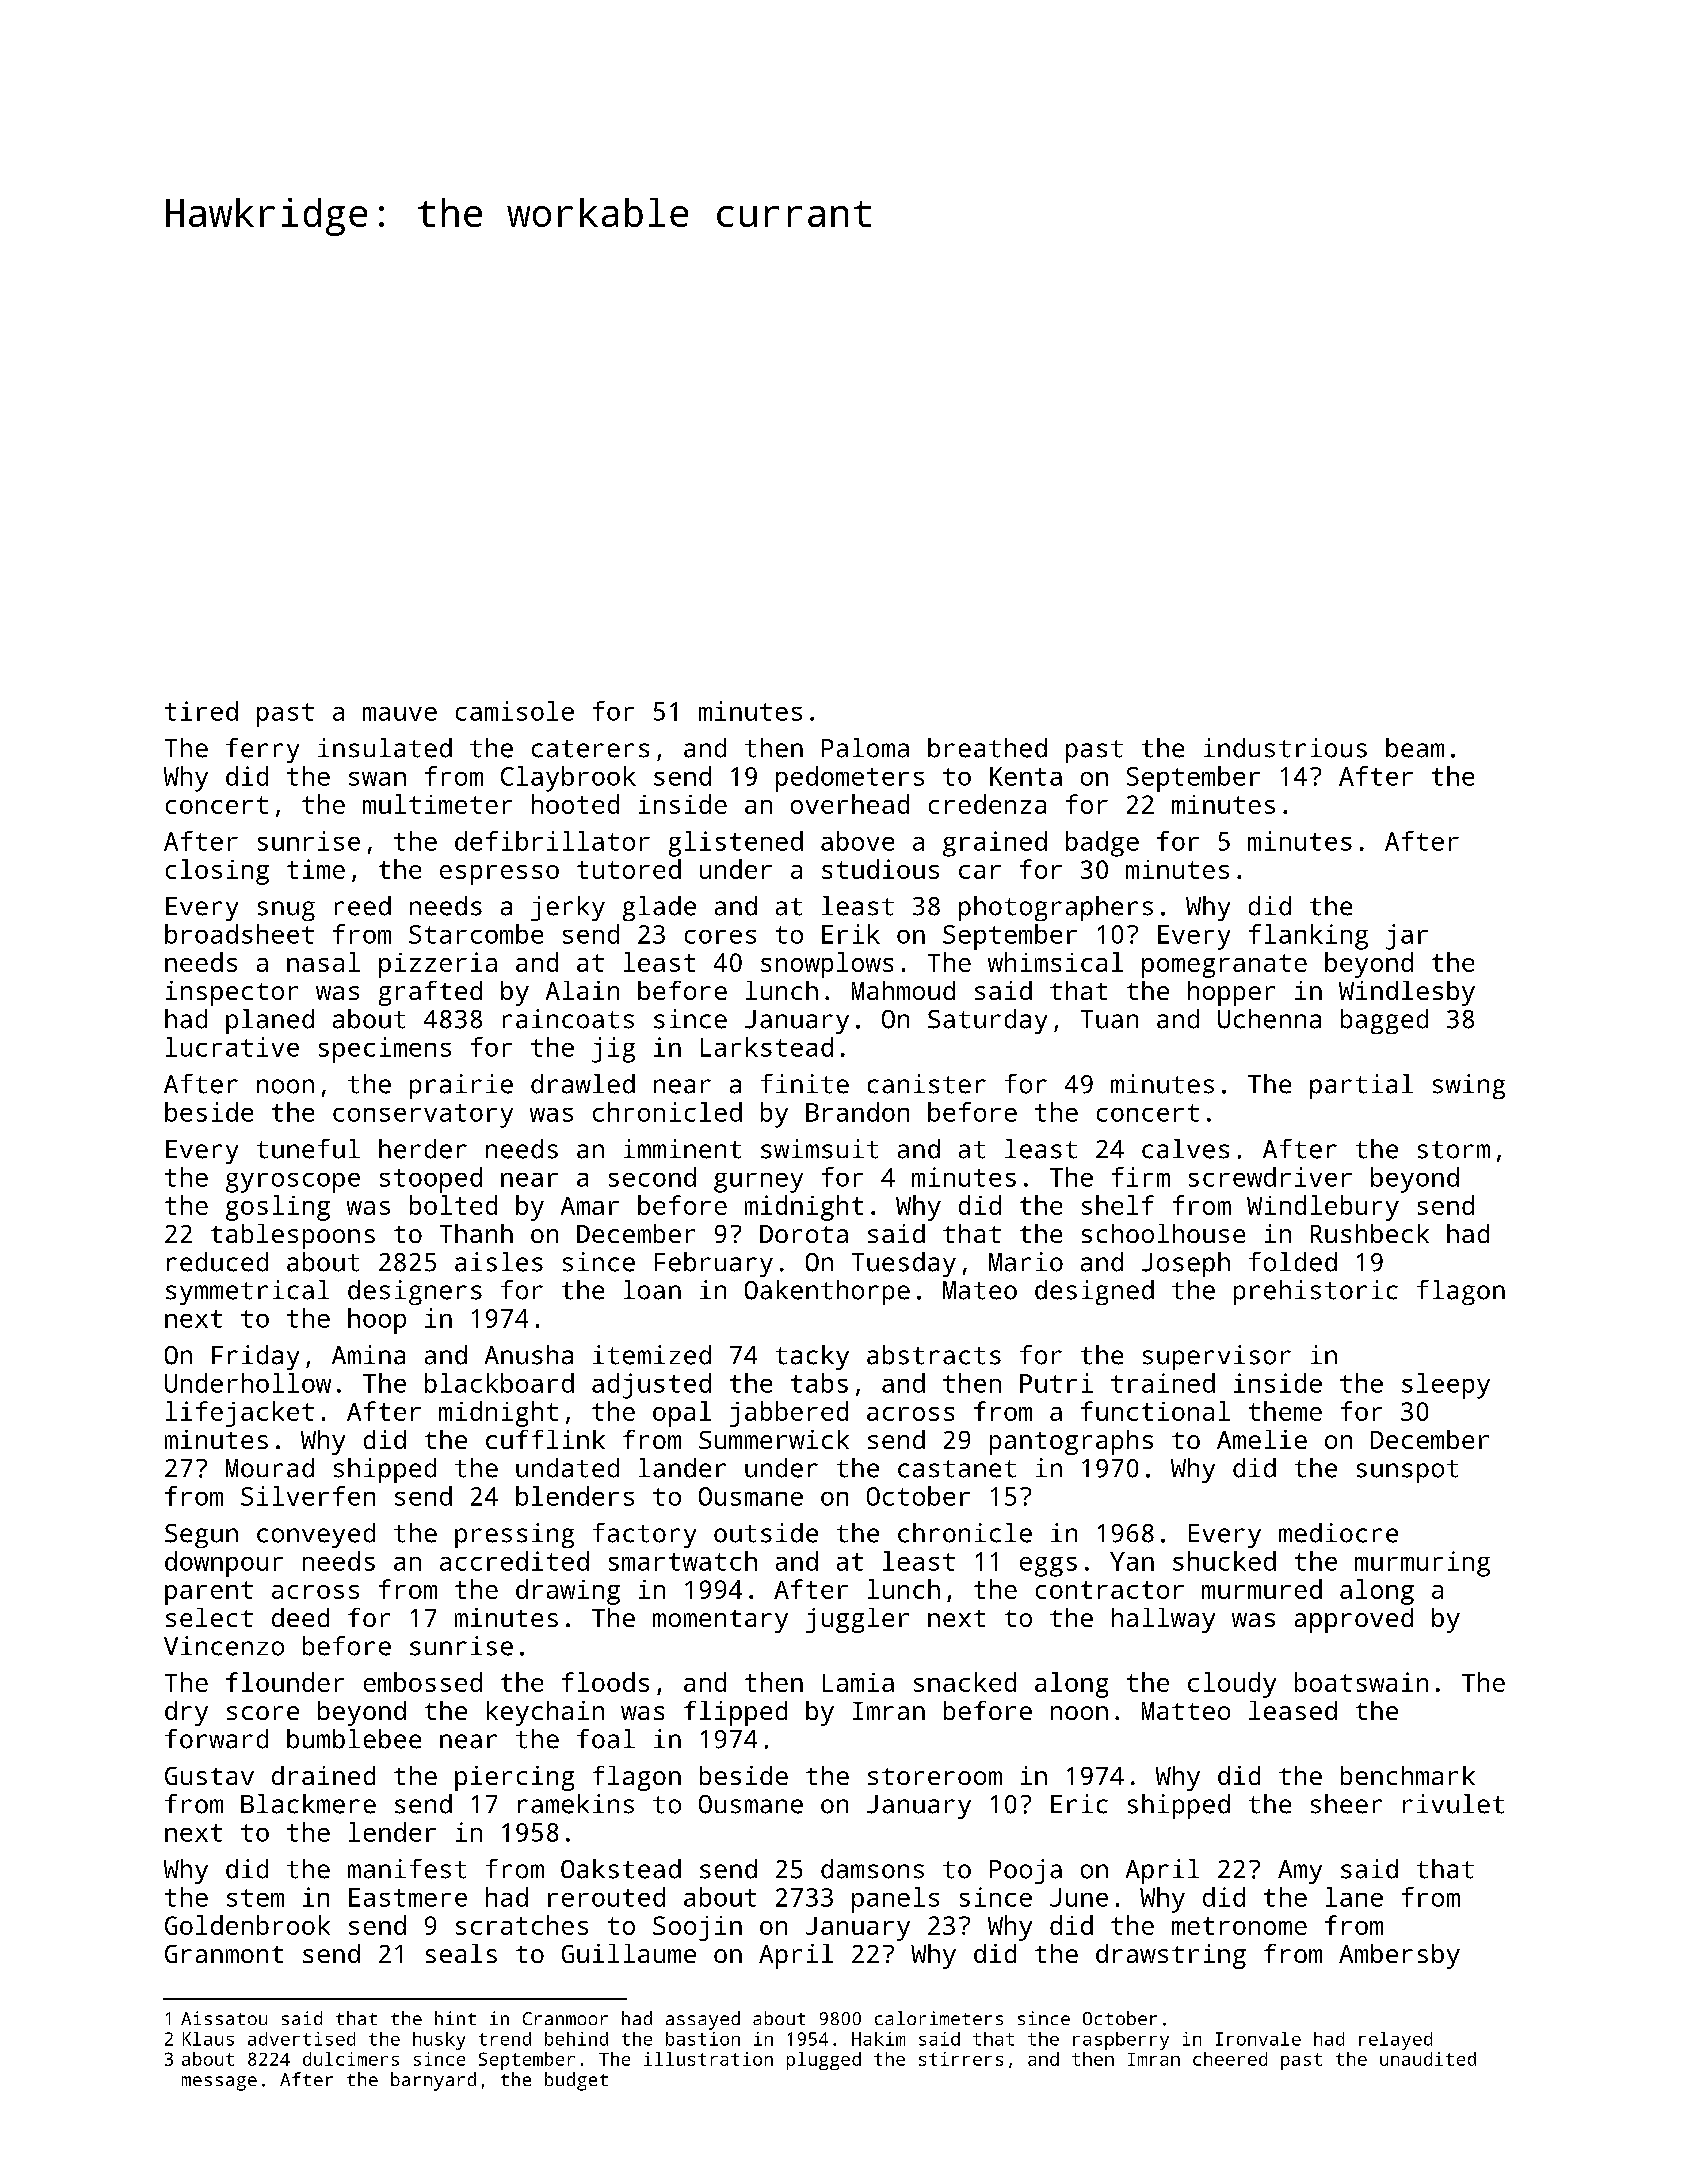  What do you see at coordinates (576, 2081) in the document?
I see `budget` at bounding box center [576, 2081].
